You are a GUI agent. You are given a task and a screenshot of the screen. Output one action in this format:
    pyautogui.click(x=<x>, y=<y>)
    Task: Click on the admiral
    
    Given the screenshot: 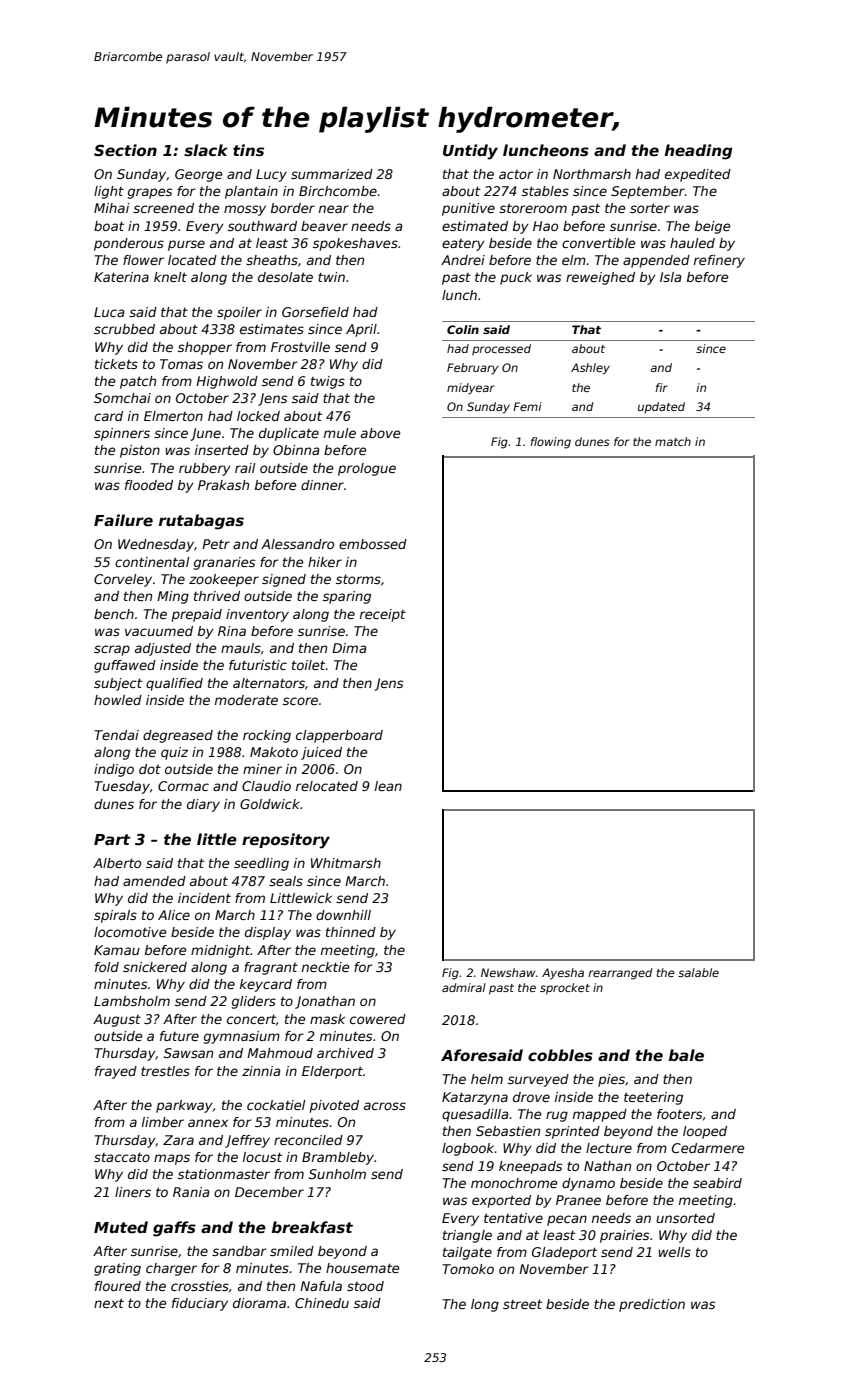 What is the action you would take?
    pyautogui.click(x=464, y=987)
